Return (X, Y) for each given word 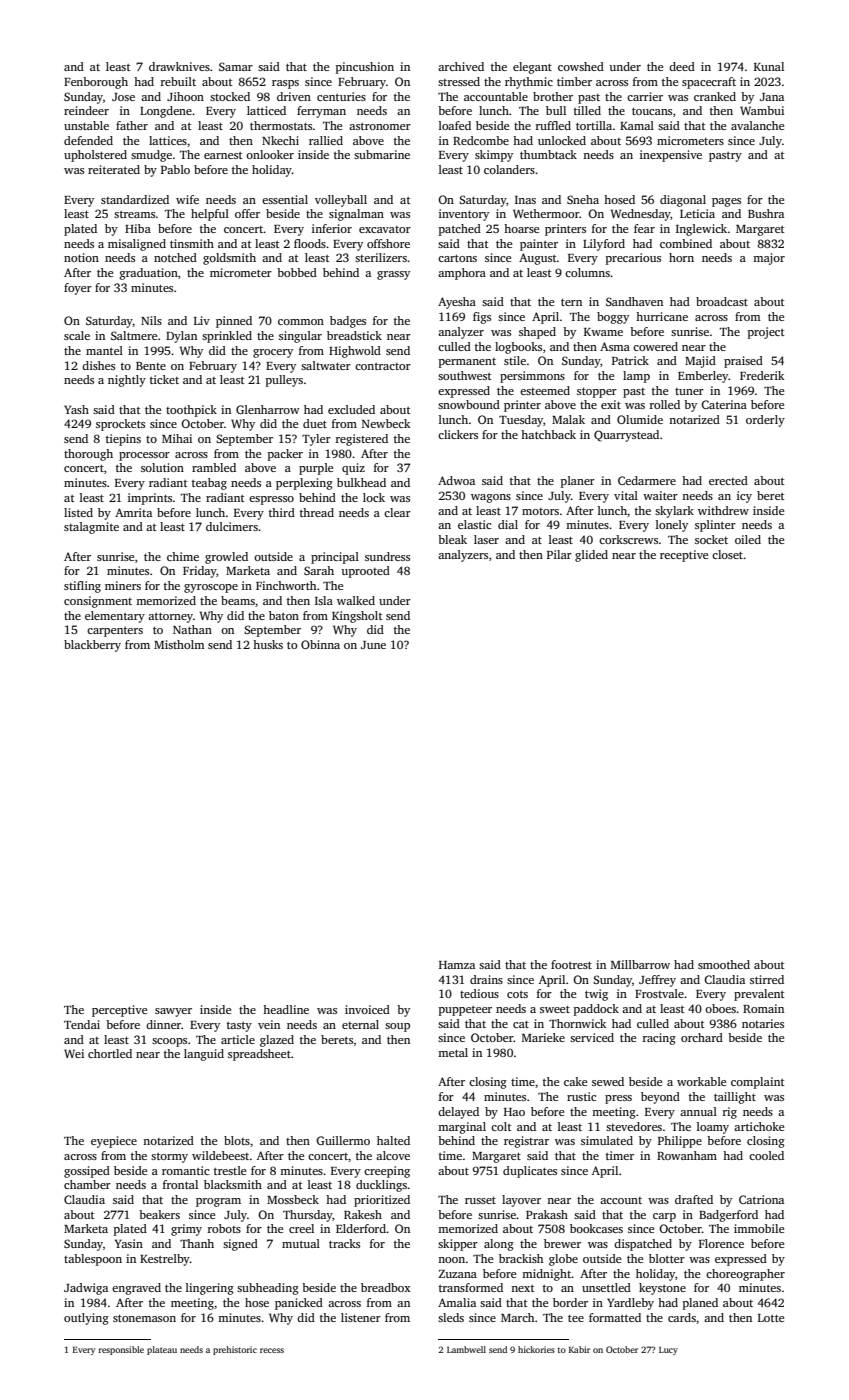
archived (461, 66)
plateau (162, 1350)
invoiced (367, 1009)
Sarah (319, 570)
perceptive (119, 1011)
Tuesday (521, 421)
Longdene (166, 112)
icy (744, 497)
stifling (82, 587)
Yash (76, 409)
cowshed (581, 66)
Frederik (762, 375)
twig (596, 995)
